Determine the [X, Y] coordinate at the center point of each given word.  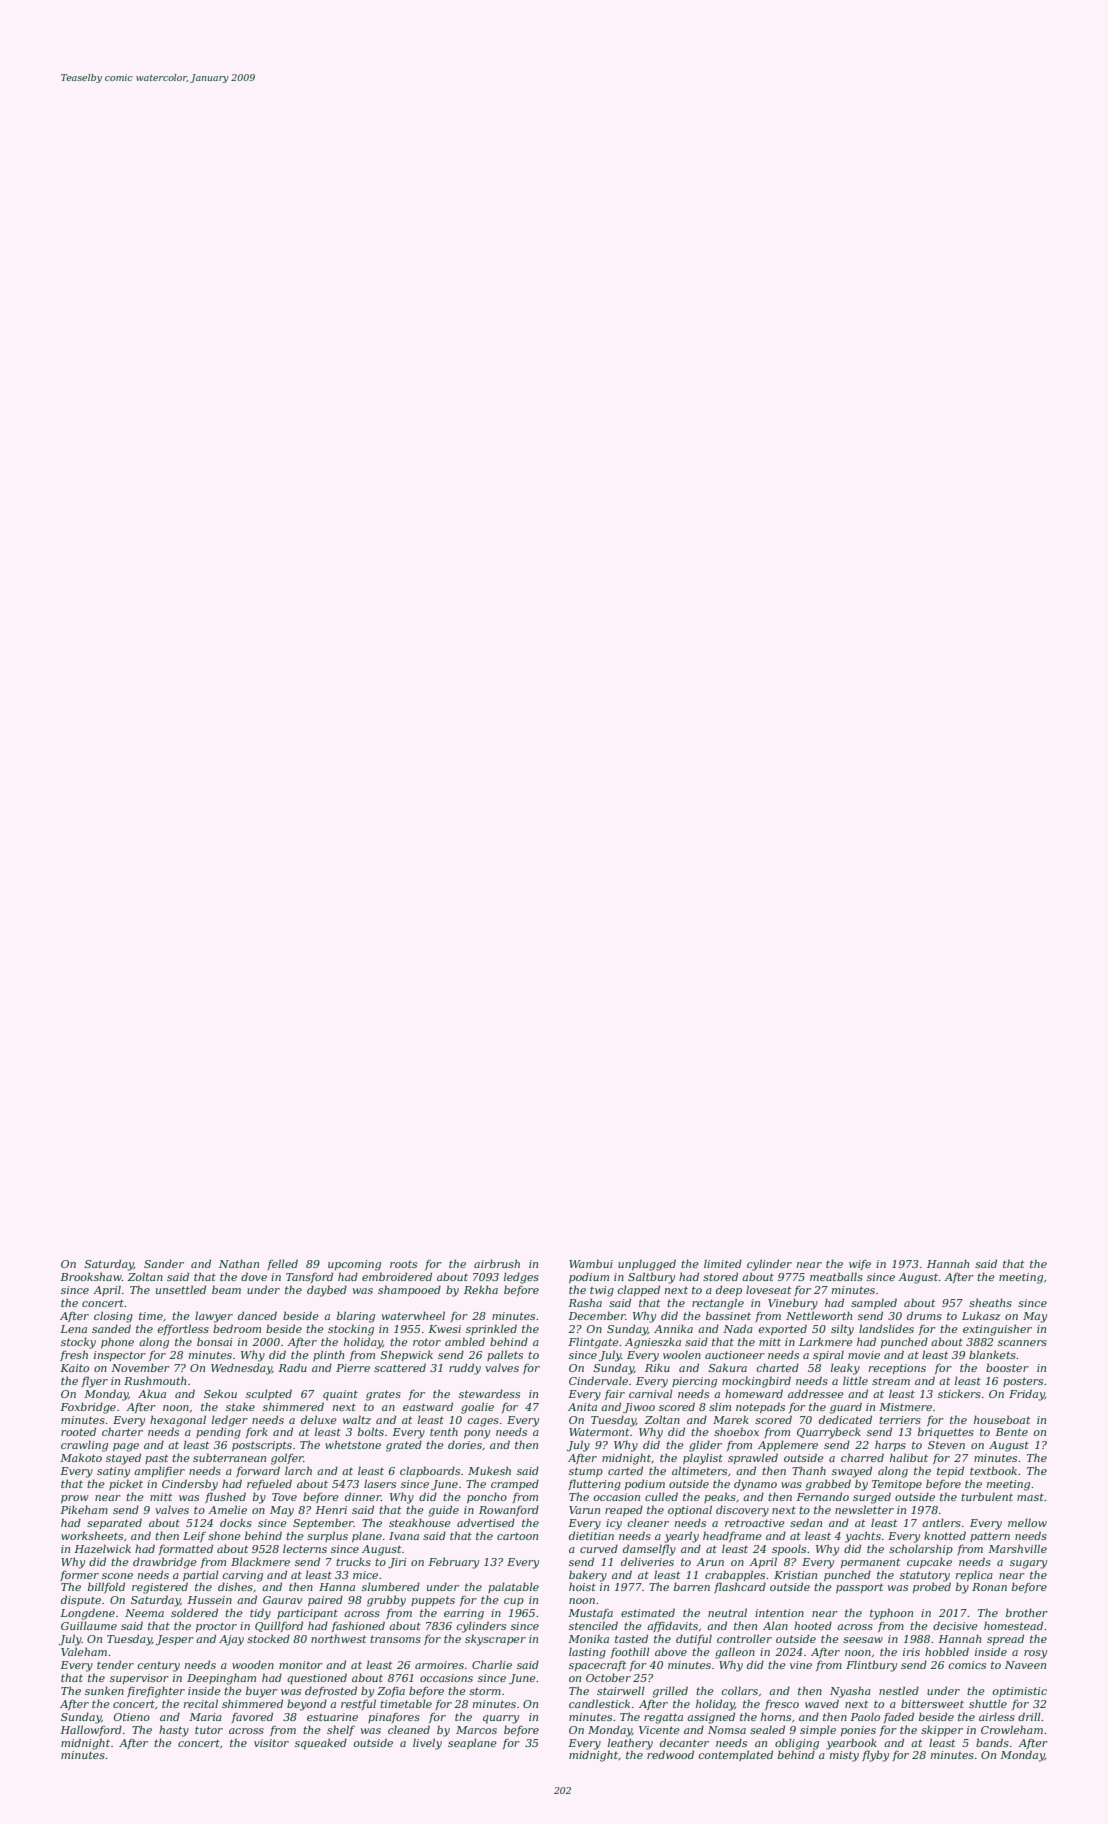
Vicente [659, 1730]
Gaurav [282, 1600]
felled [282, 1264]
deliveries [647, 1561]
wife [860, 1265]
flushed [225, 1497]
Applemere [788, 1445]
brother [1027, 1612]
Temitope [897, 1485]
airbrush [497, 1263]
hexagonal [178, 1421]
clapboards [430, 1471]
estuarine [332, 1717]
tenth [444, 1431]
